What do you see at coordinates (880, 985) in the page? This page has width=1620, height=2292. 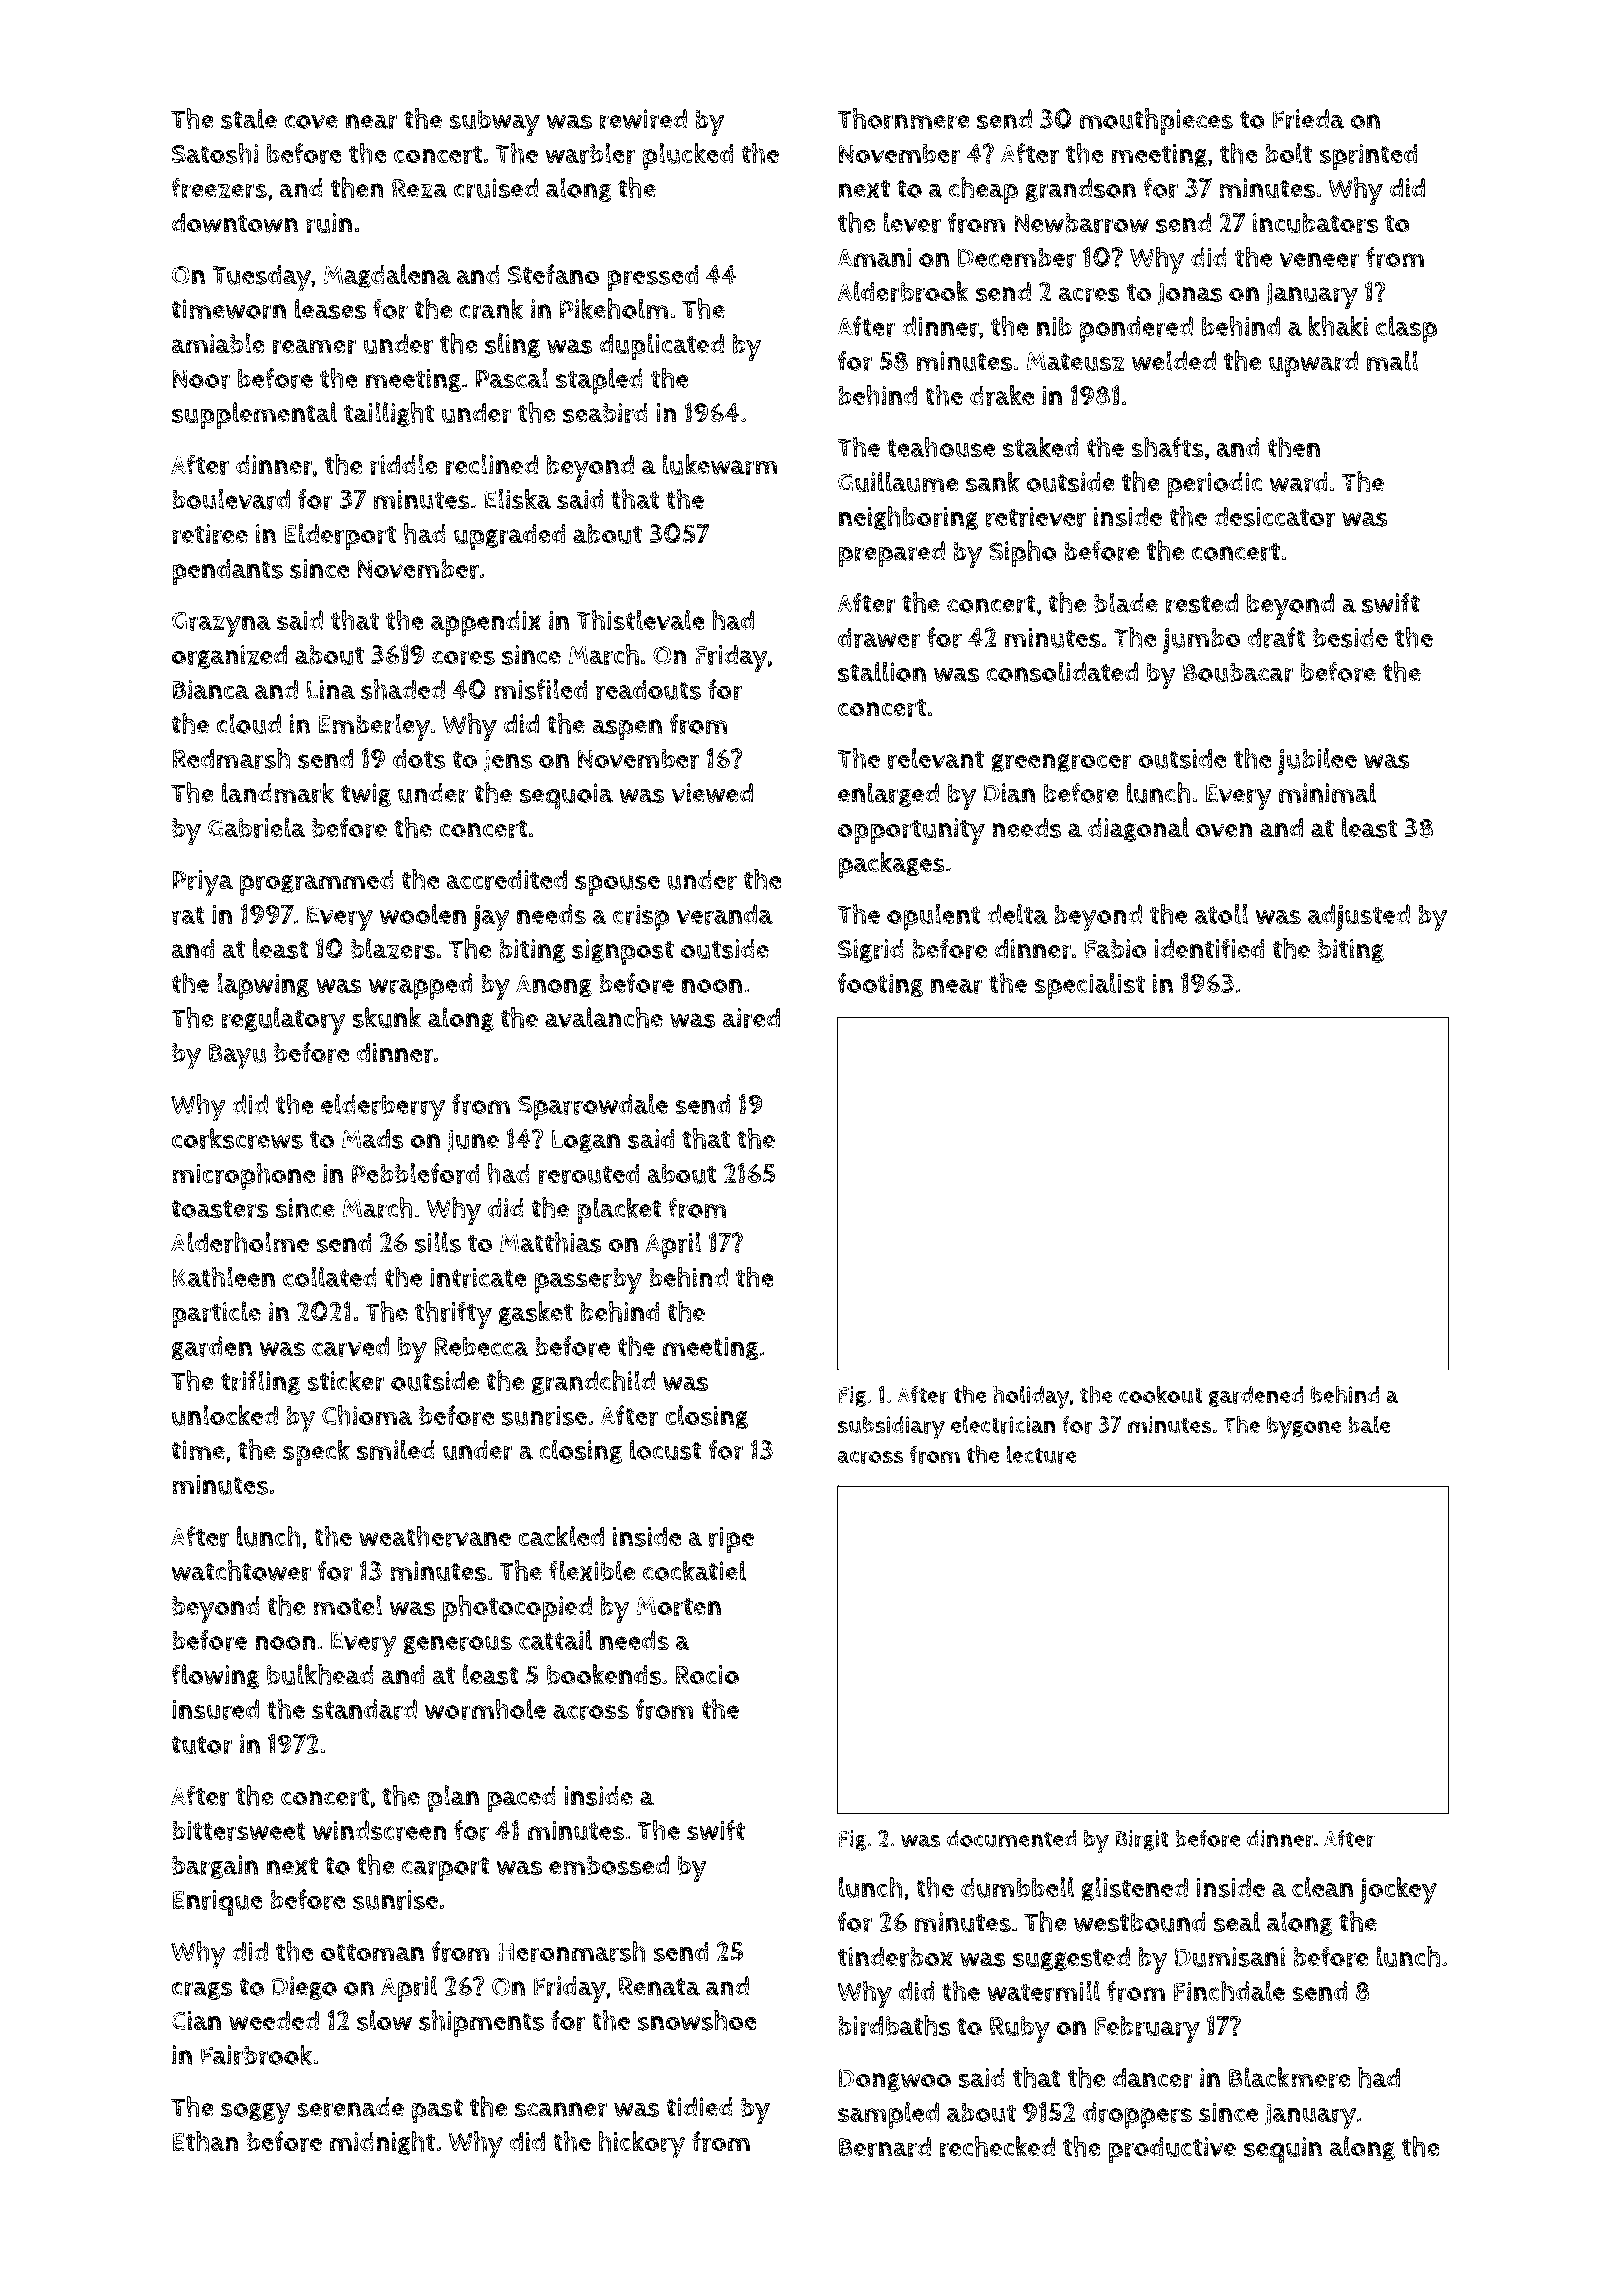 I see `footing` at bounding box center [880, 985].
